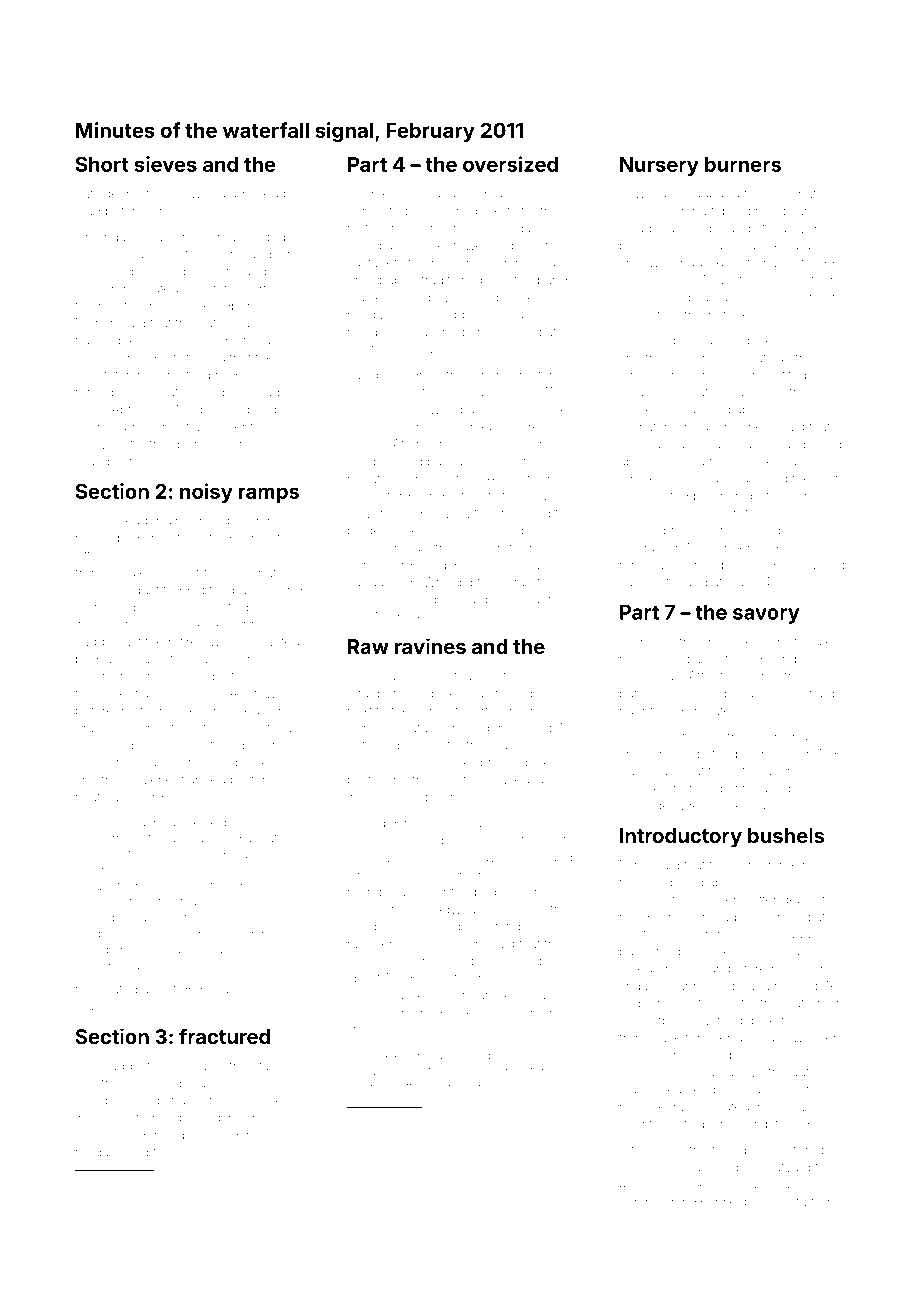  Describe the element at coordinates (810, 1072) in the page. I see `author` at that location.
